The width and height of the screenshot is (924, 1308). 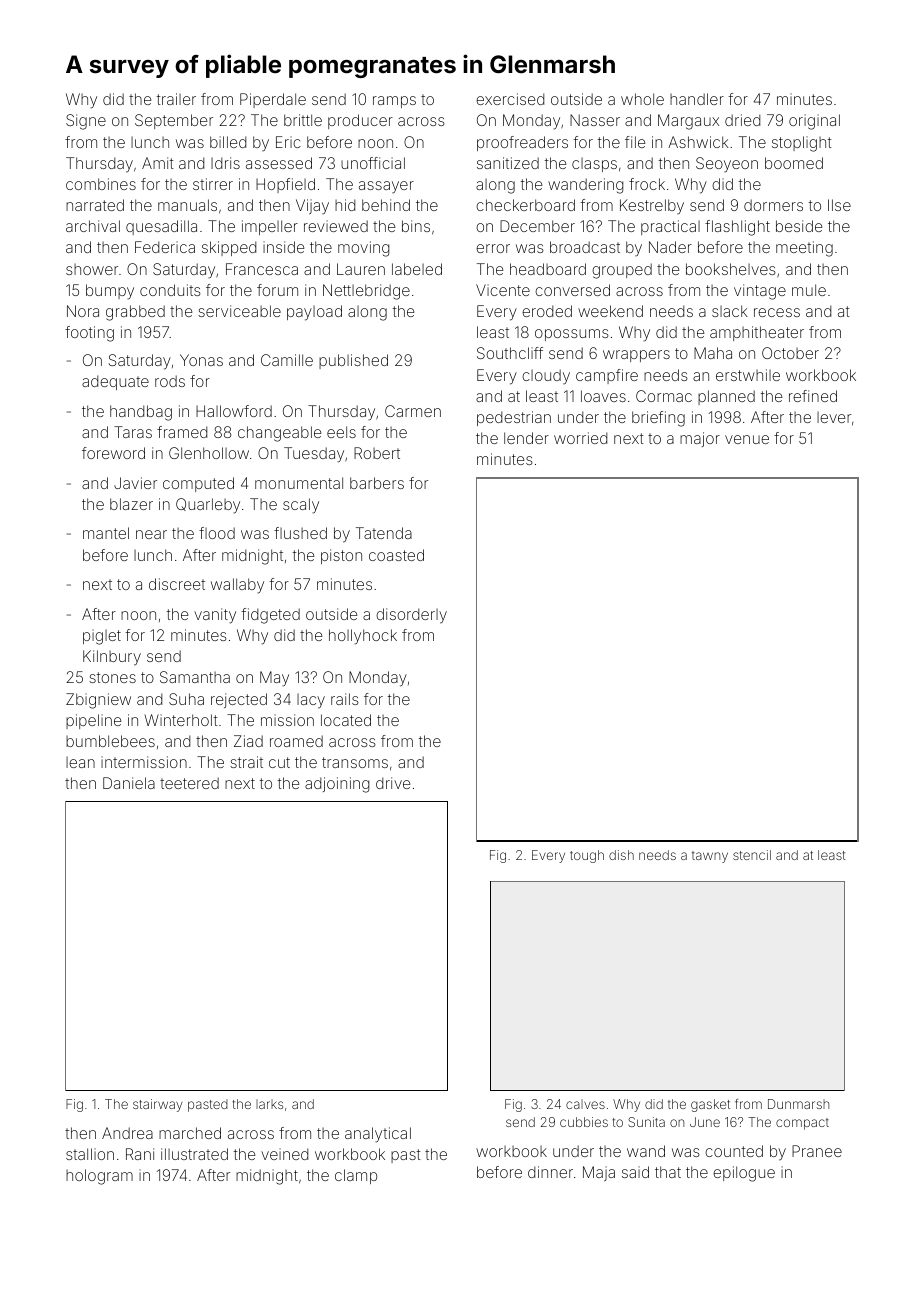 What do you see at coordinates (417, 269) in the screenshot?
I see `labeled` at bounding box center [417, 269].
